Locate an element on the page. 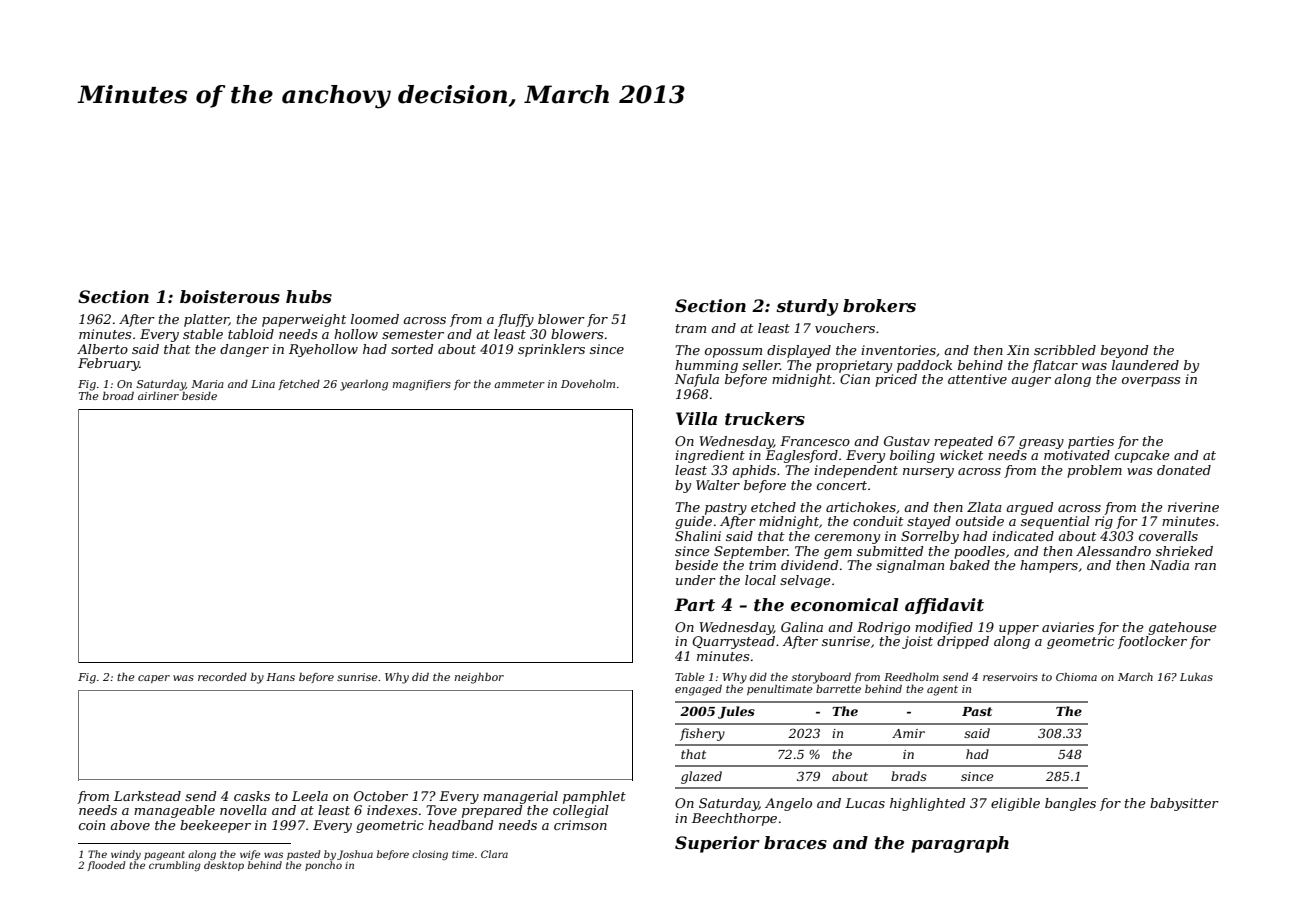 This document has height=924, width=1308. platter is located at coordinates (206, 320).
